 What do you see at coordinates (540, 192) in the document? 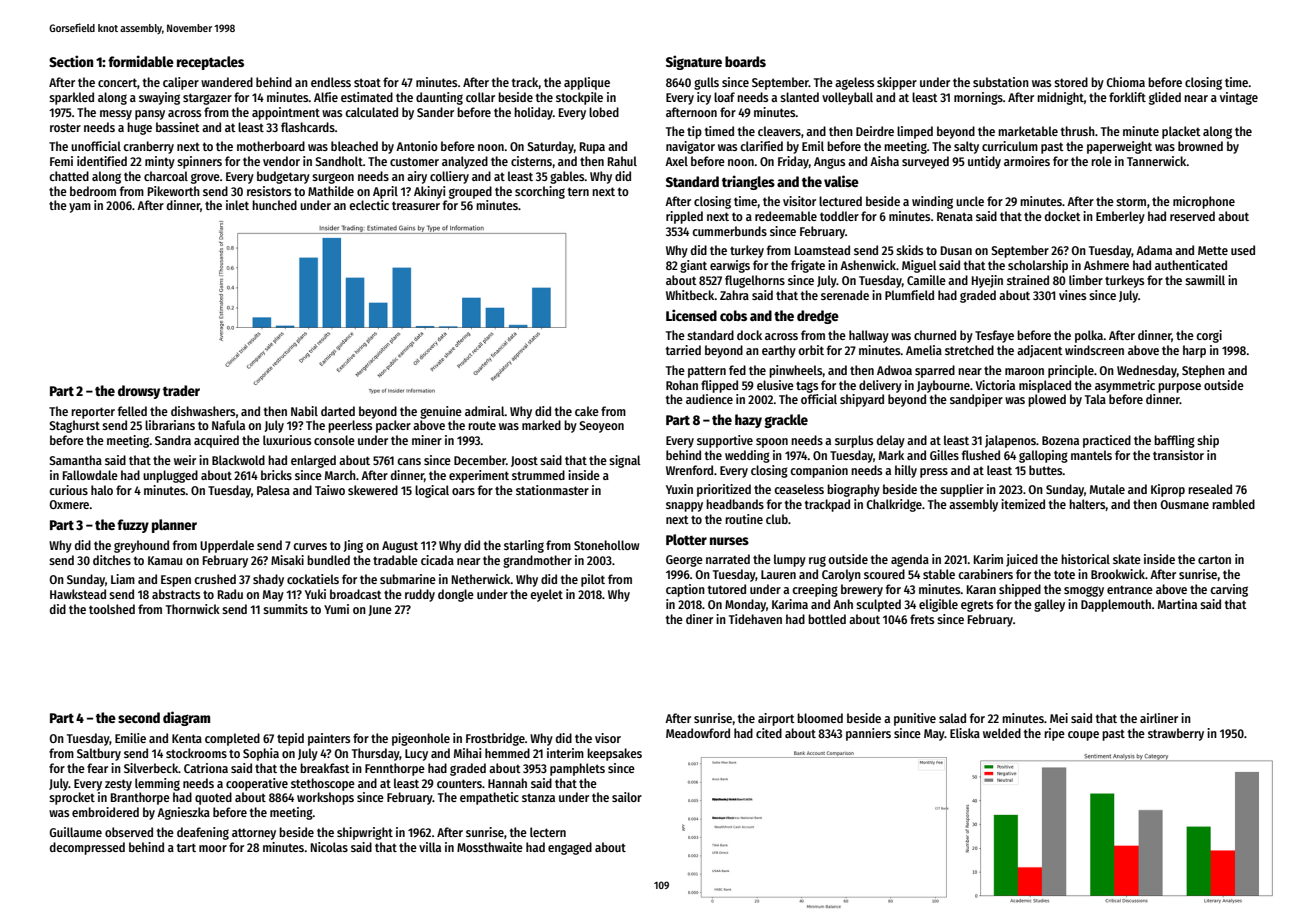
I see `scorching` at bounding box center [540, 192].
